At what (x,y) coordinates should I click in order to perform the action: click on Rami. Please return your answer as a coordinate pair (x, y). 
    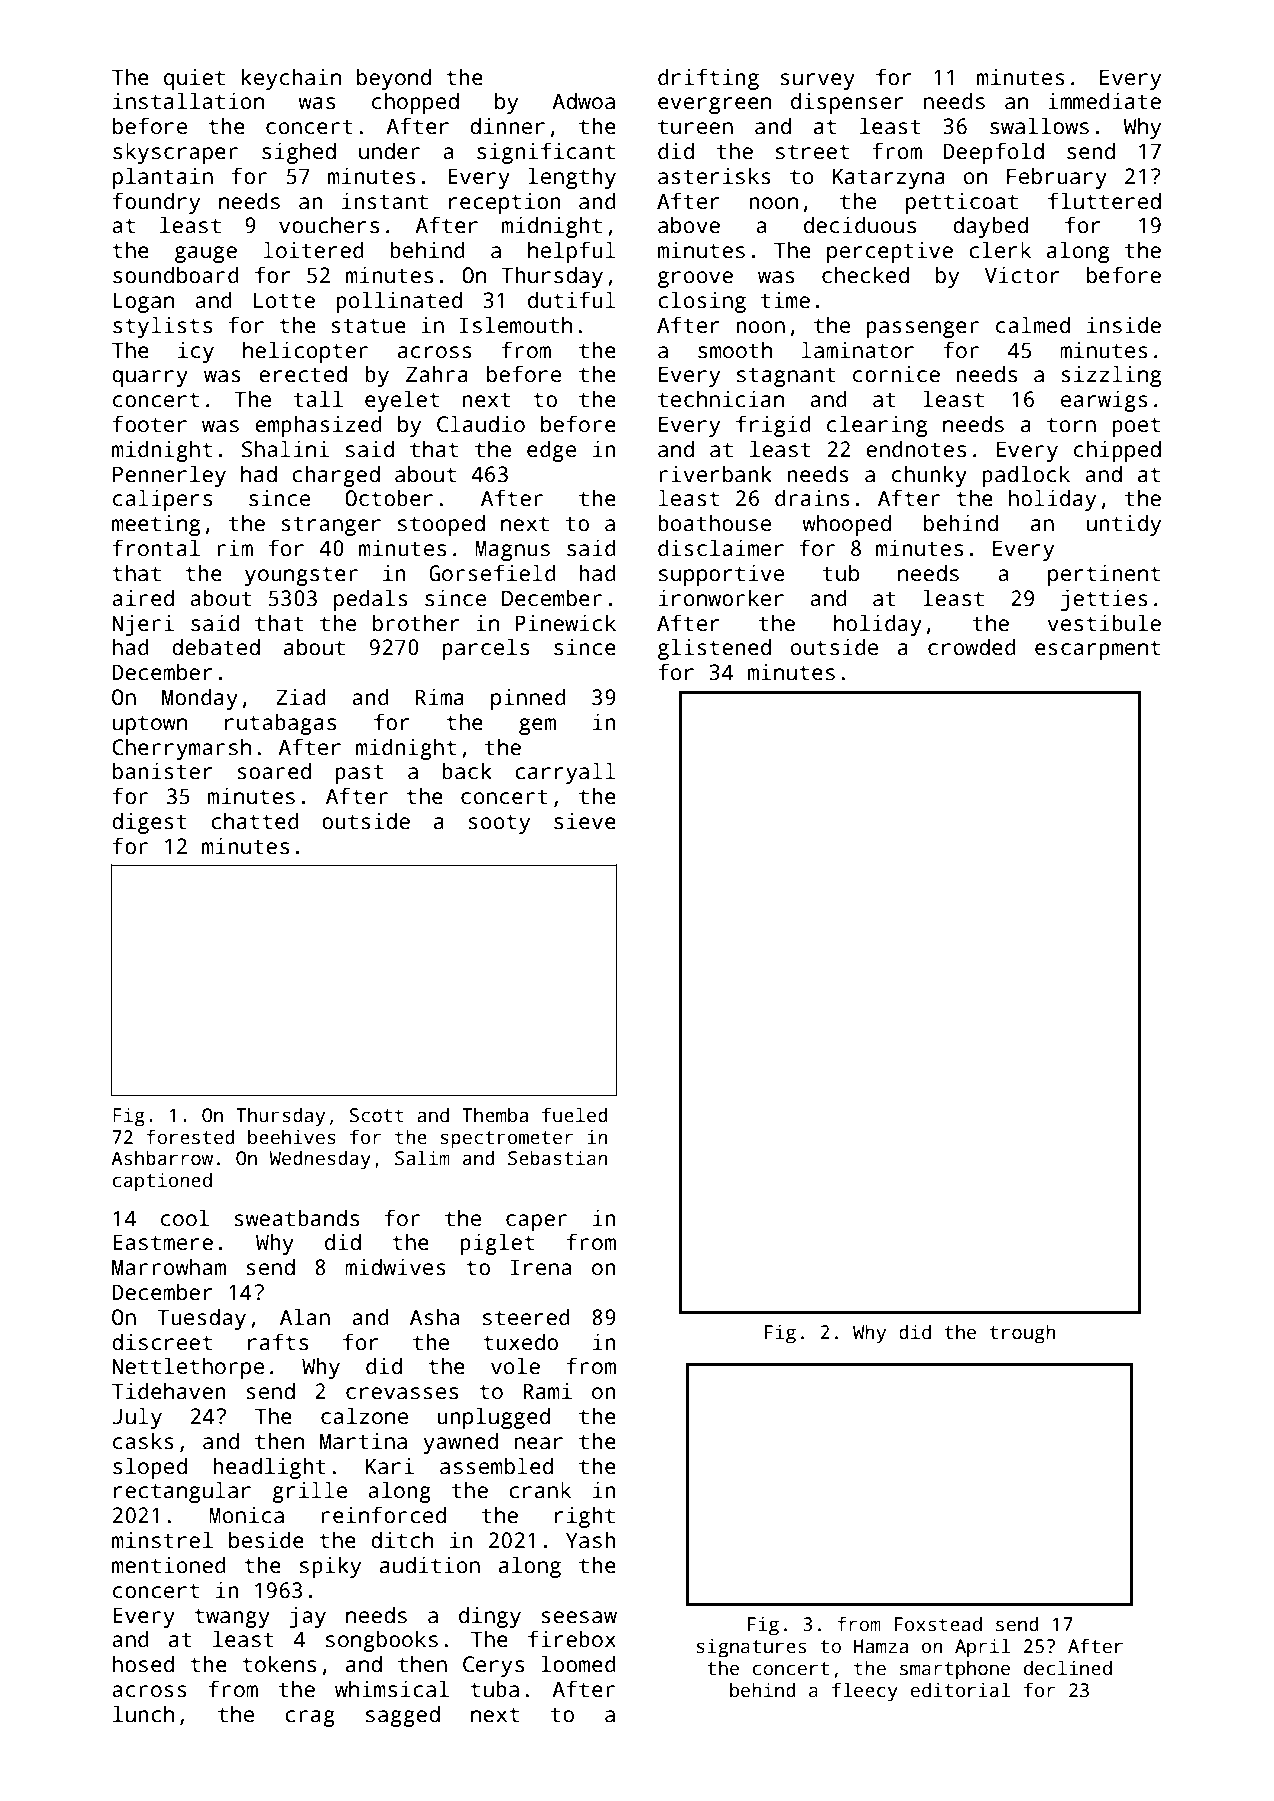
    Looking at the image, I should click on (547, 1391).
